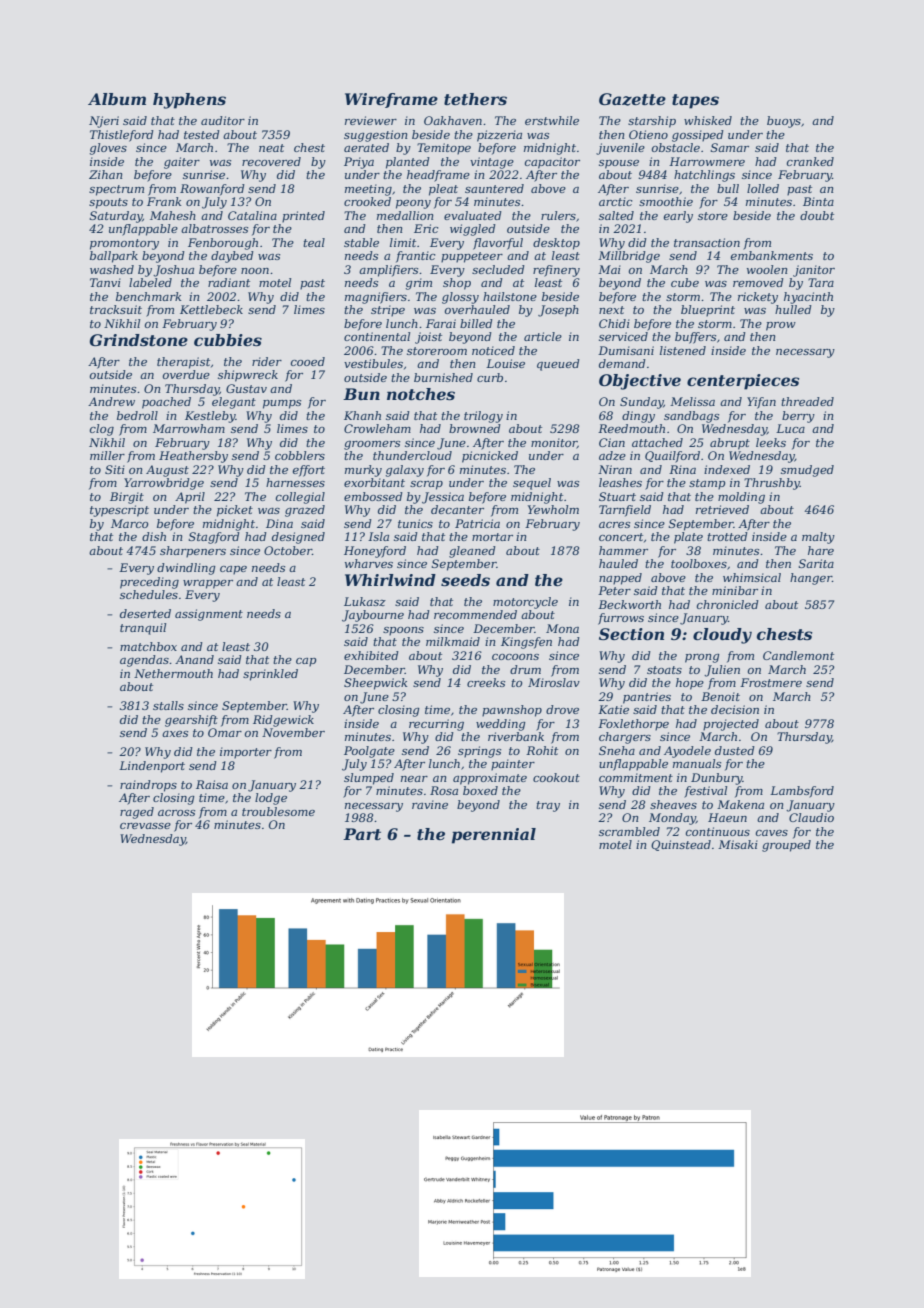 The height and width of the screenshot is (1308, 924). Describe the element at coordinates (494, 836) in the screenshot. I see `perennial` at that location.
